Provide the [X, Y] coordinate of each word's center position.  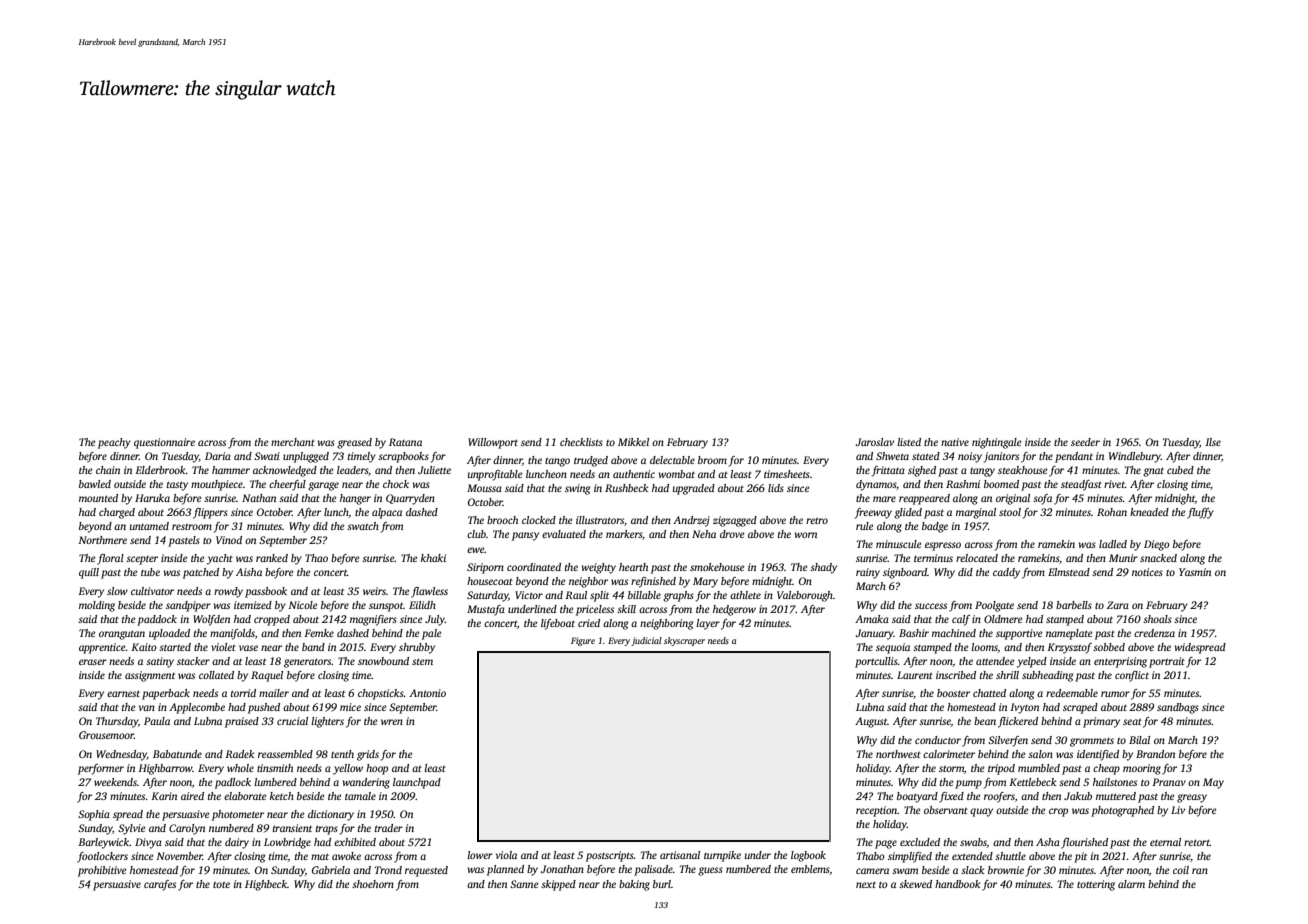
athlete [745, 595]
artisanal [680, 855]
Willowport [493, 443]
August [871, 722]
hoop [377, 769]
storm [951, 769]
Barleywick [103, 843]
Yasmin [1195, 572]
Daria [218, 456]
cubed [1180, 470]
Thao [316, 558]
